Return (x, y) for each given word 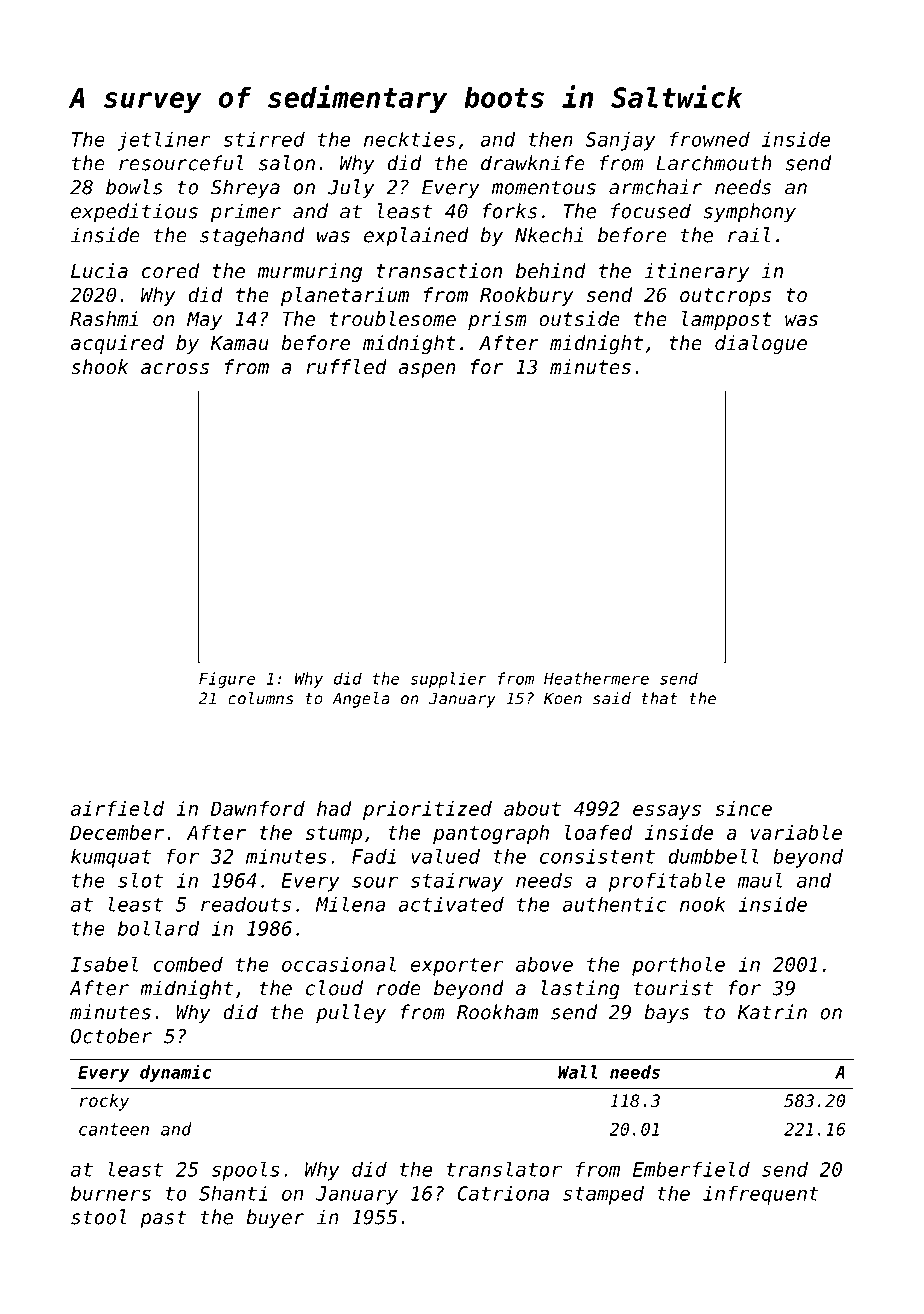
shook (99, 367)
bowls (134, 187)
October (111, 1036)
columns (261, 698)
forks (509, 211)
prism (497, 320)
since (743, 808)
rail (749, 235)
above (544, 964)
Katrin (772, 1012)
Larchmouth (714, 163)
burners (111, 1193)
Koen (563, 698)
